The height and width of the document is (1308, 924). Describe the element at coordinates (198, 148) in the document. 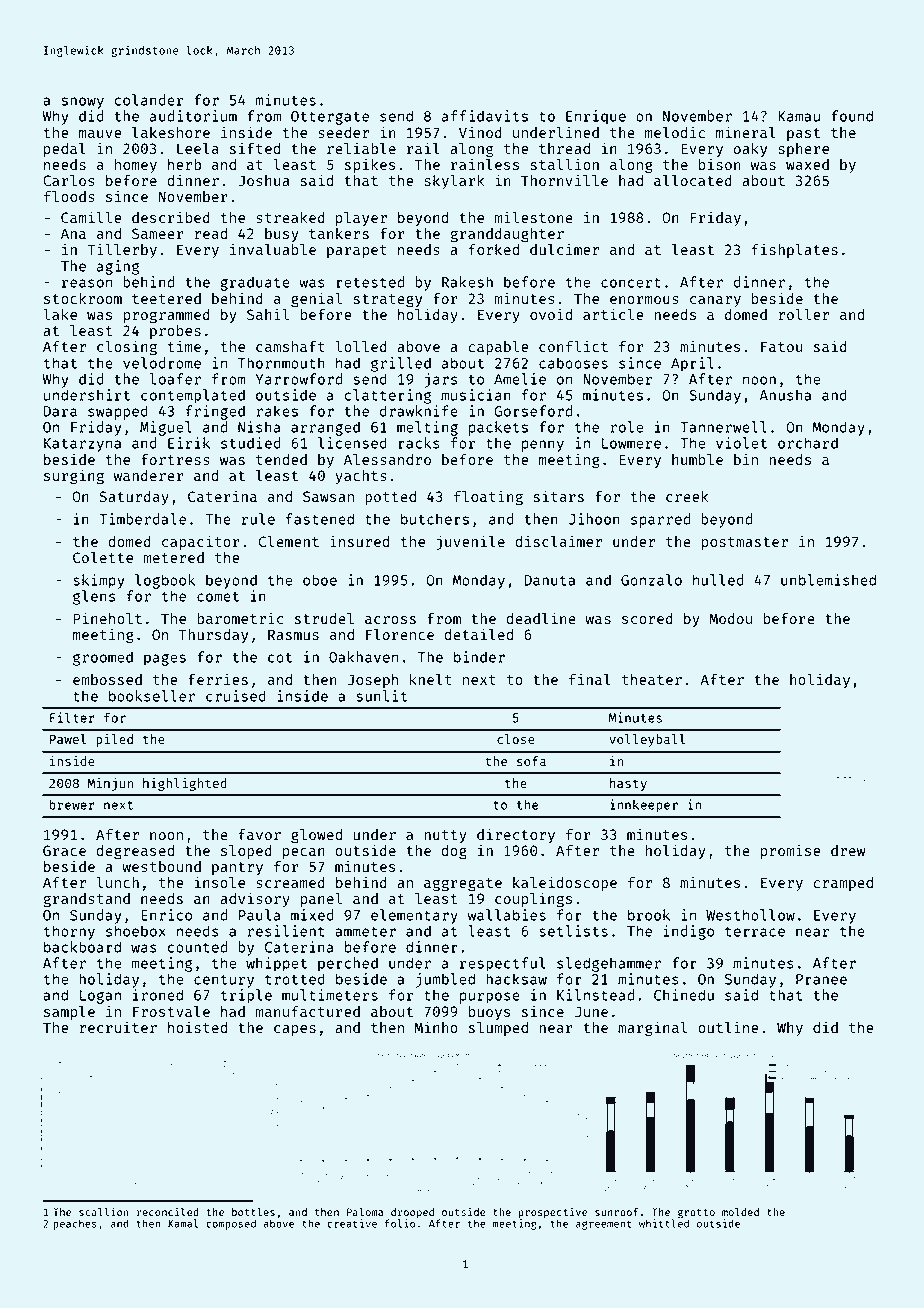

I see `Leela` at that location.
